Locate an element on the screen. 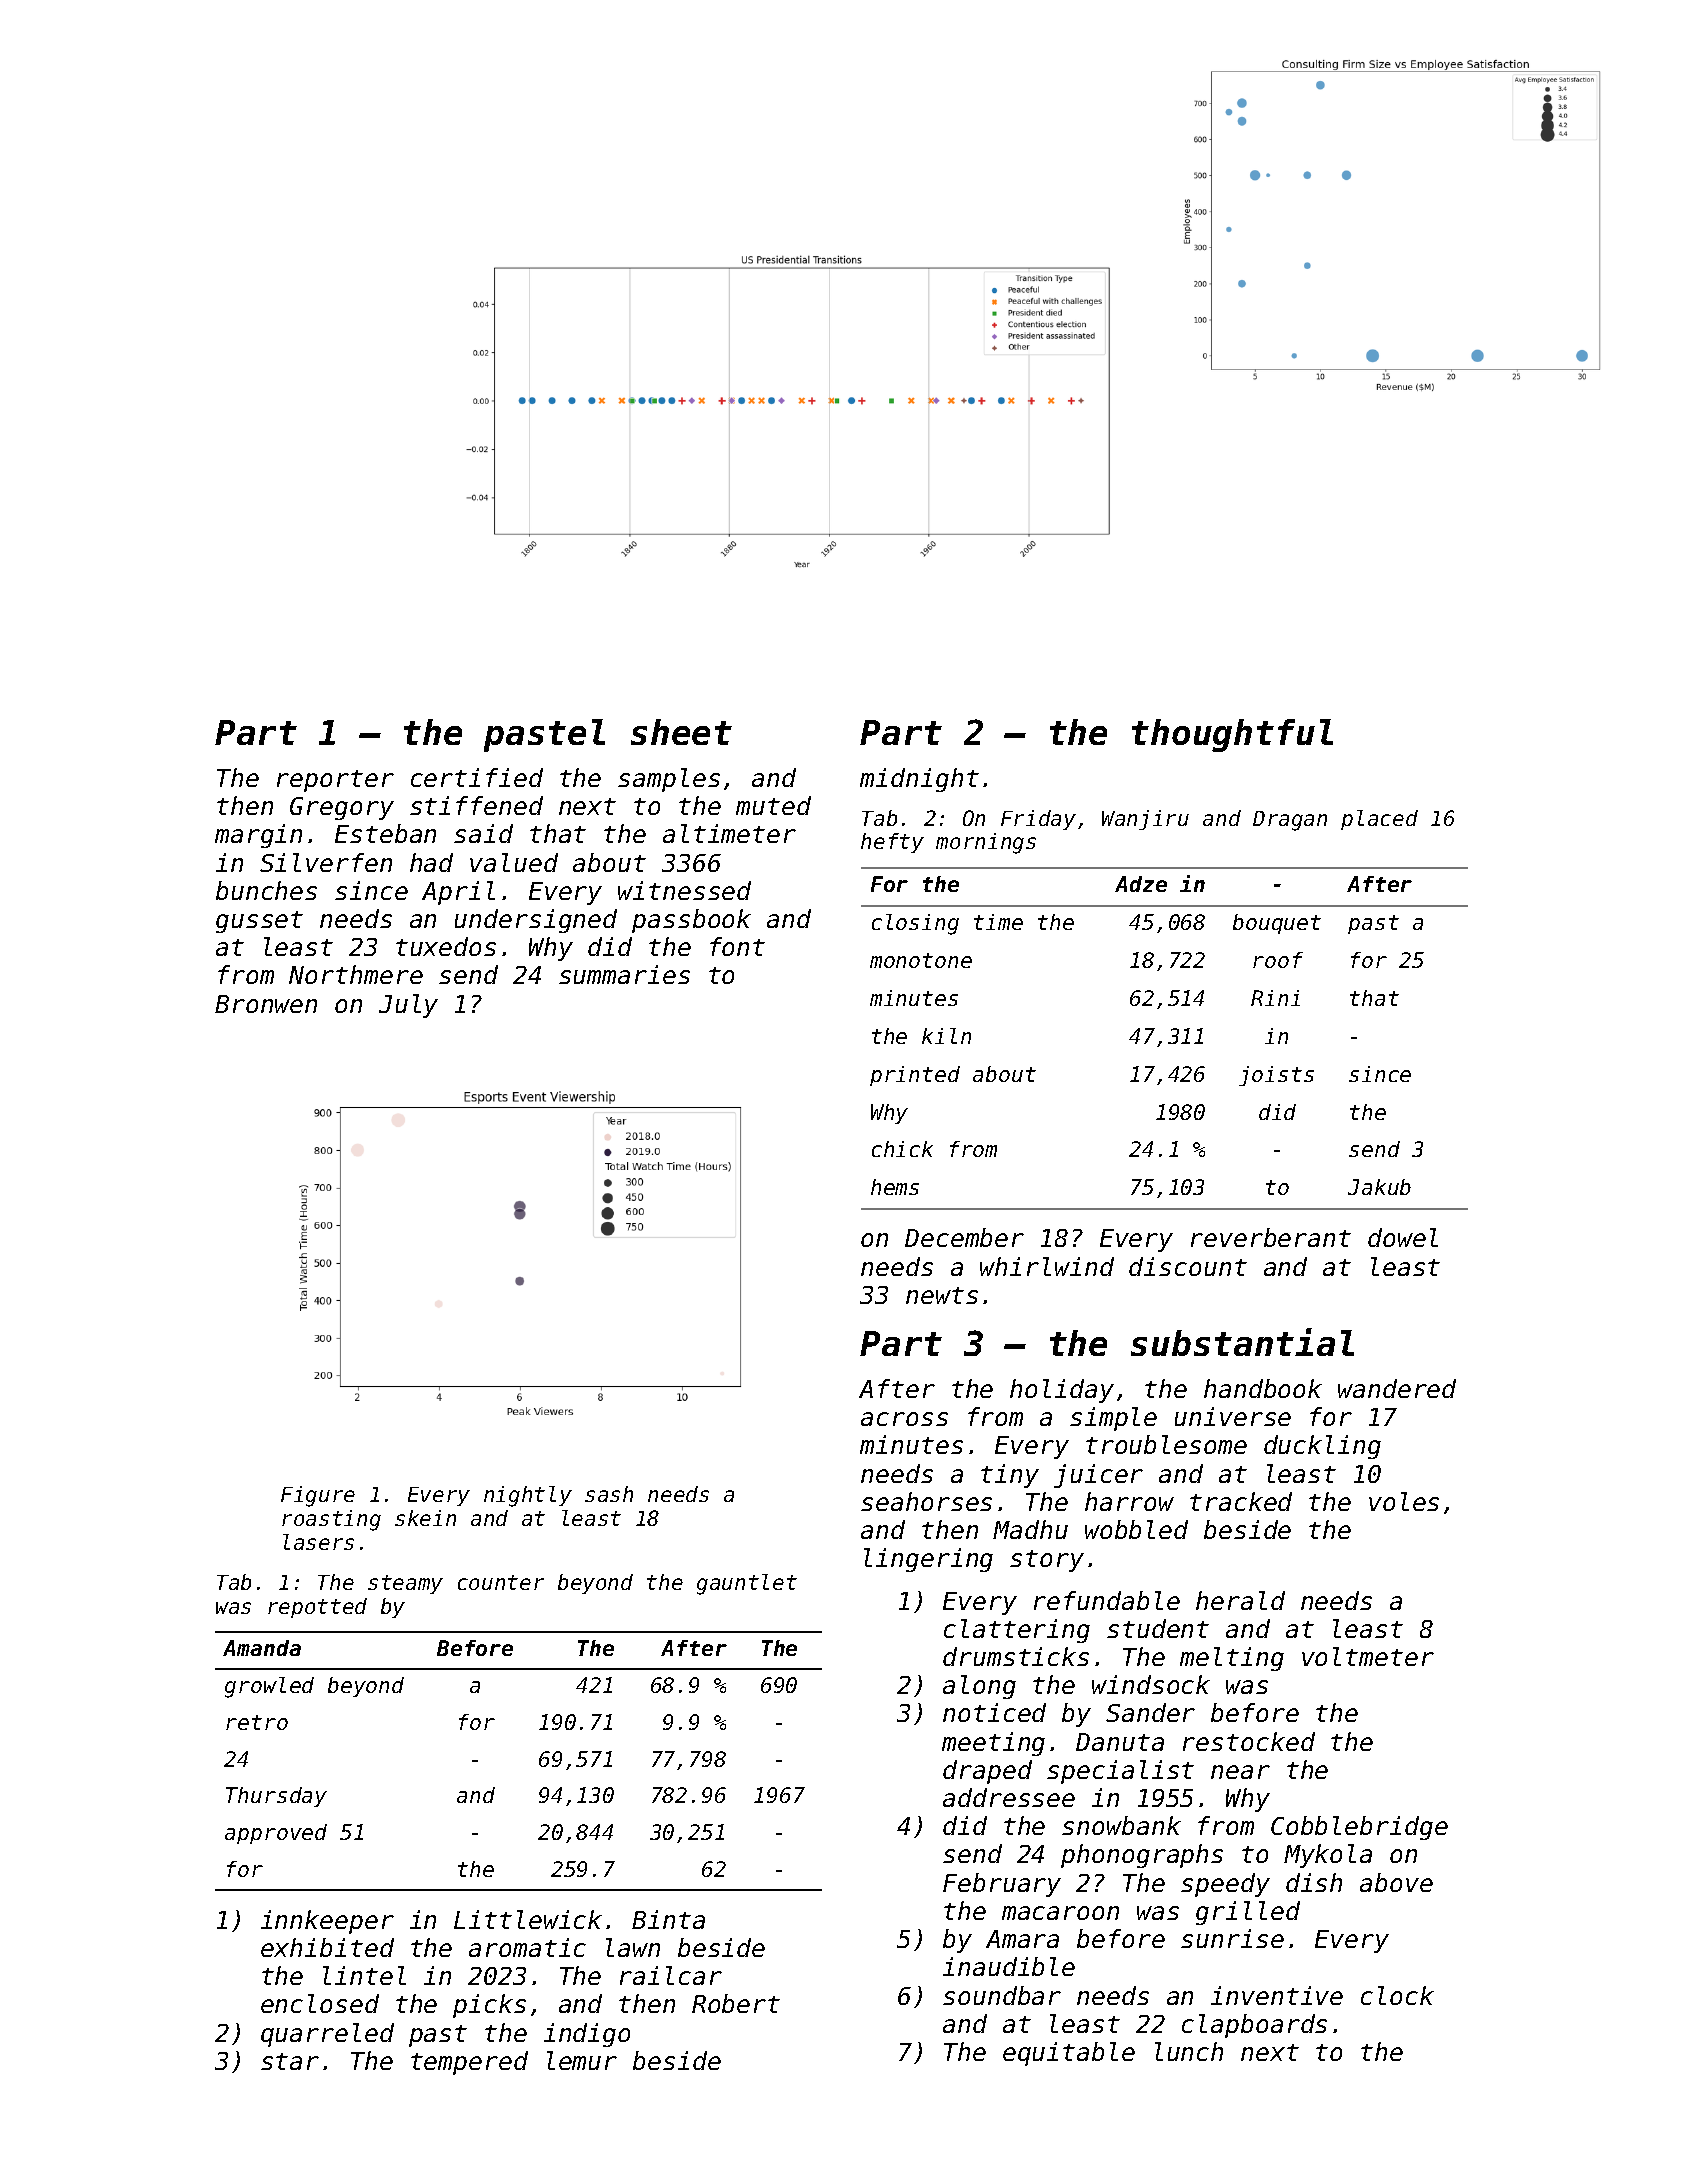  muted is located at coordinates (773, 805).
